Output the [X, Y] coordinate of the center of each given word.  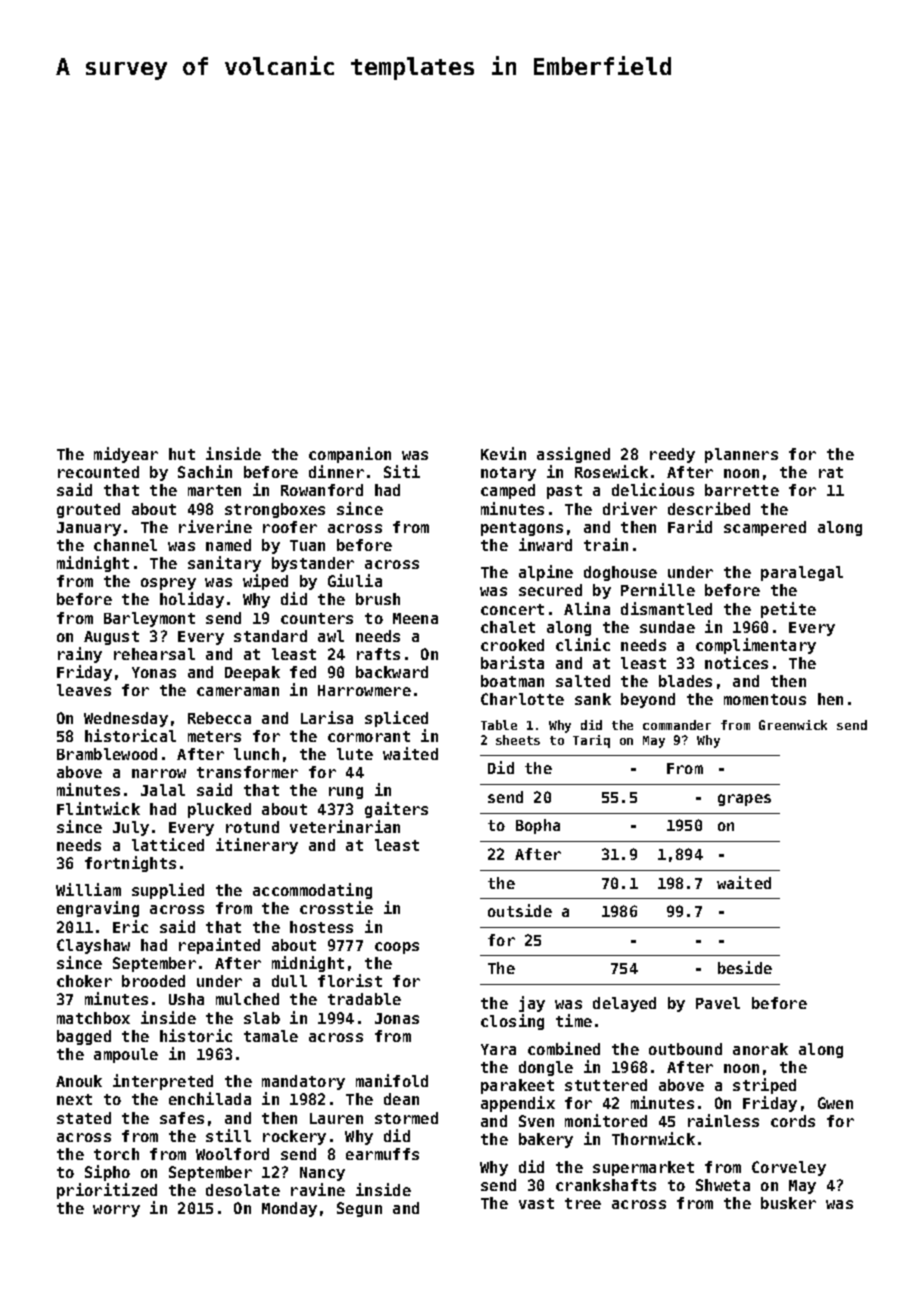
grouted [88, 510]
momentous [765, 699]
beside [745, 967]
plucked [219, 810]
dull [289, 981]
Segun [359, 1209]
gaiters [396, 810]
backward [392, 672]
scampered [765, 528]
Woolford [232, 1154]
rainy [80, 655]
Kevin [503, 453]
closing [512, 1022]
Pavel [718, 1003]
